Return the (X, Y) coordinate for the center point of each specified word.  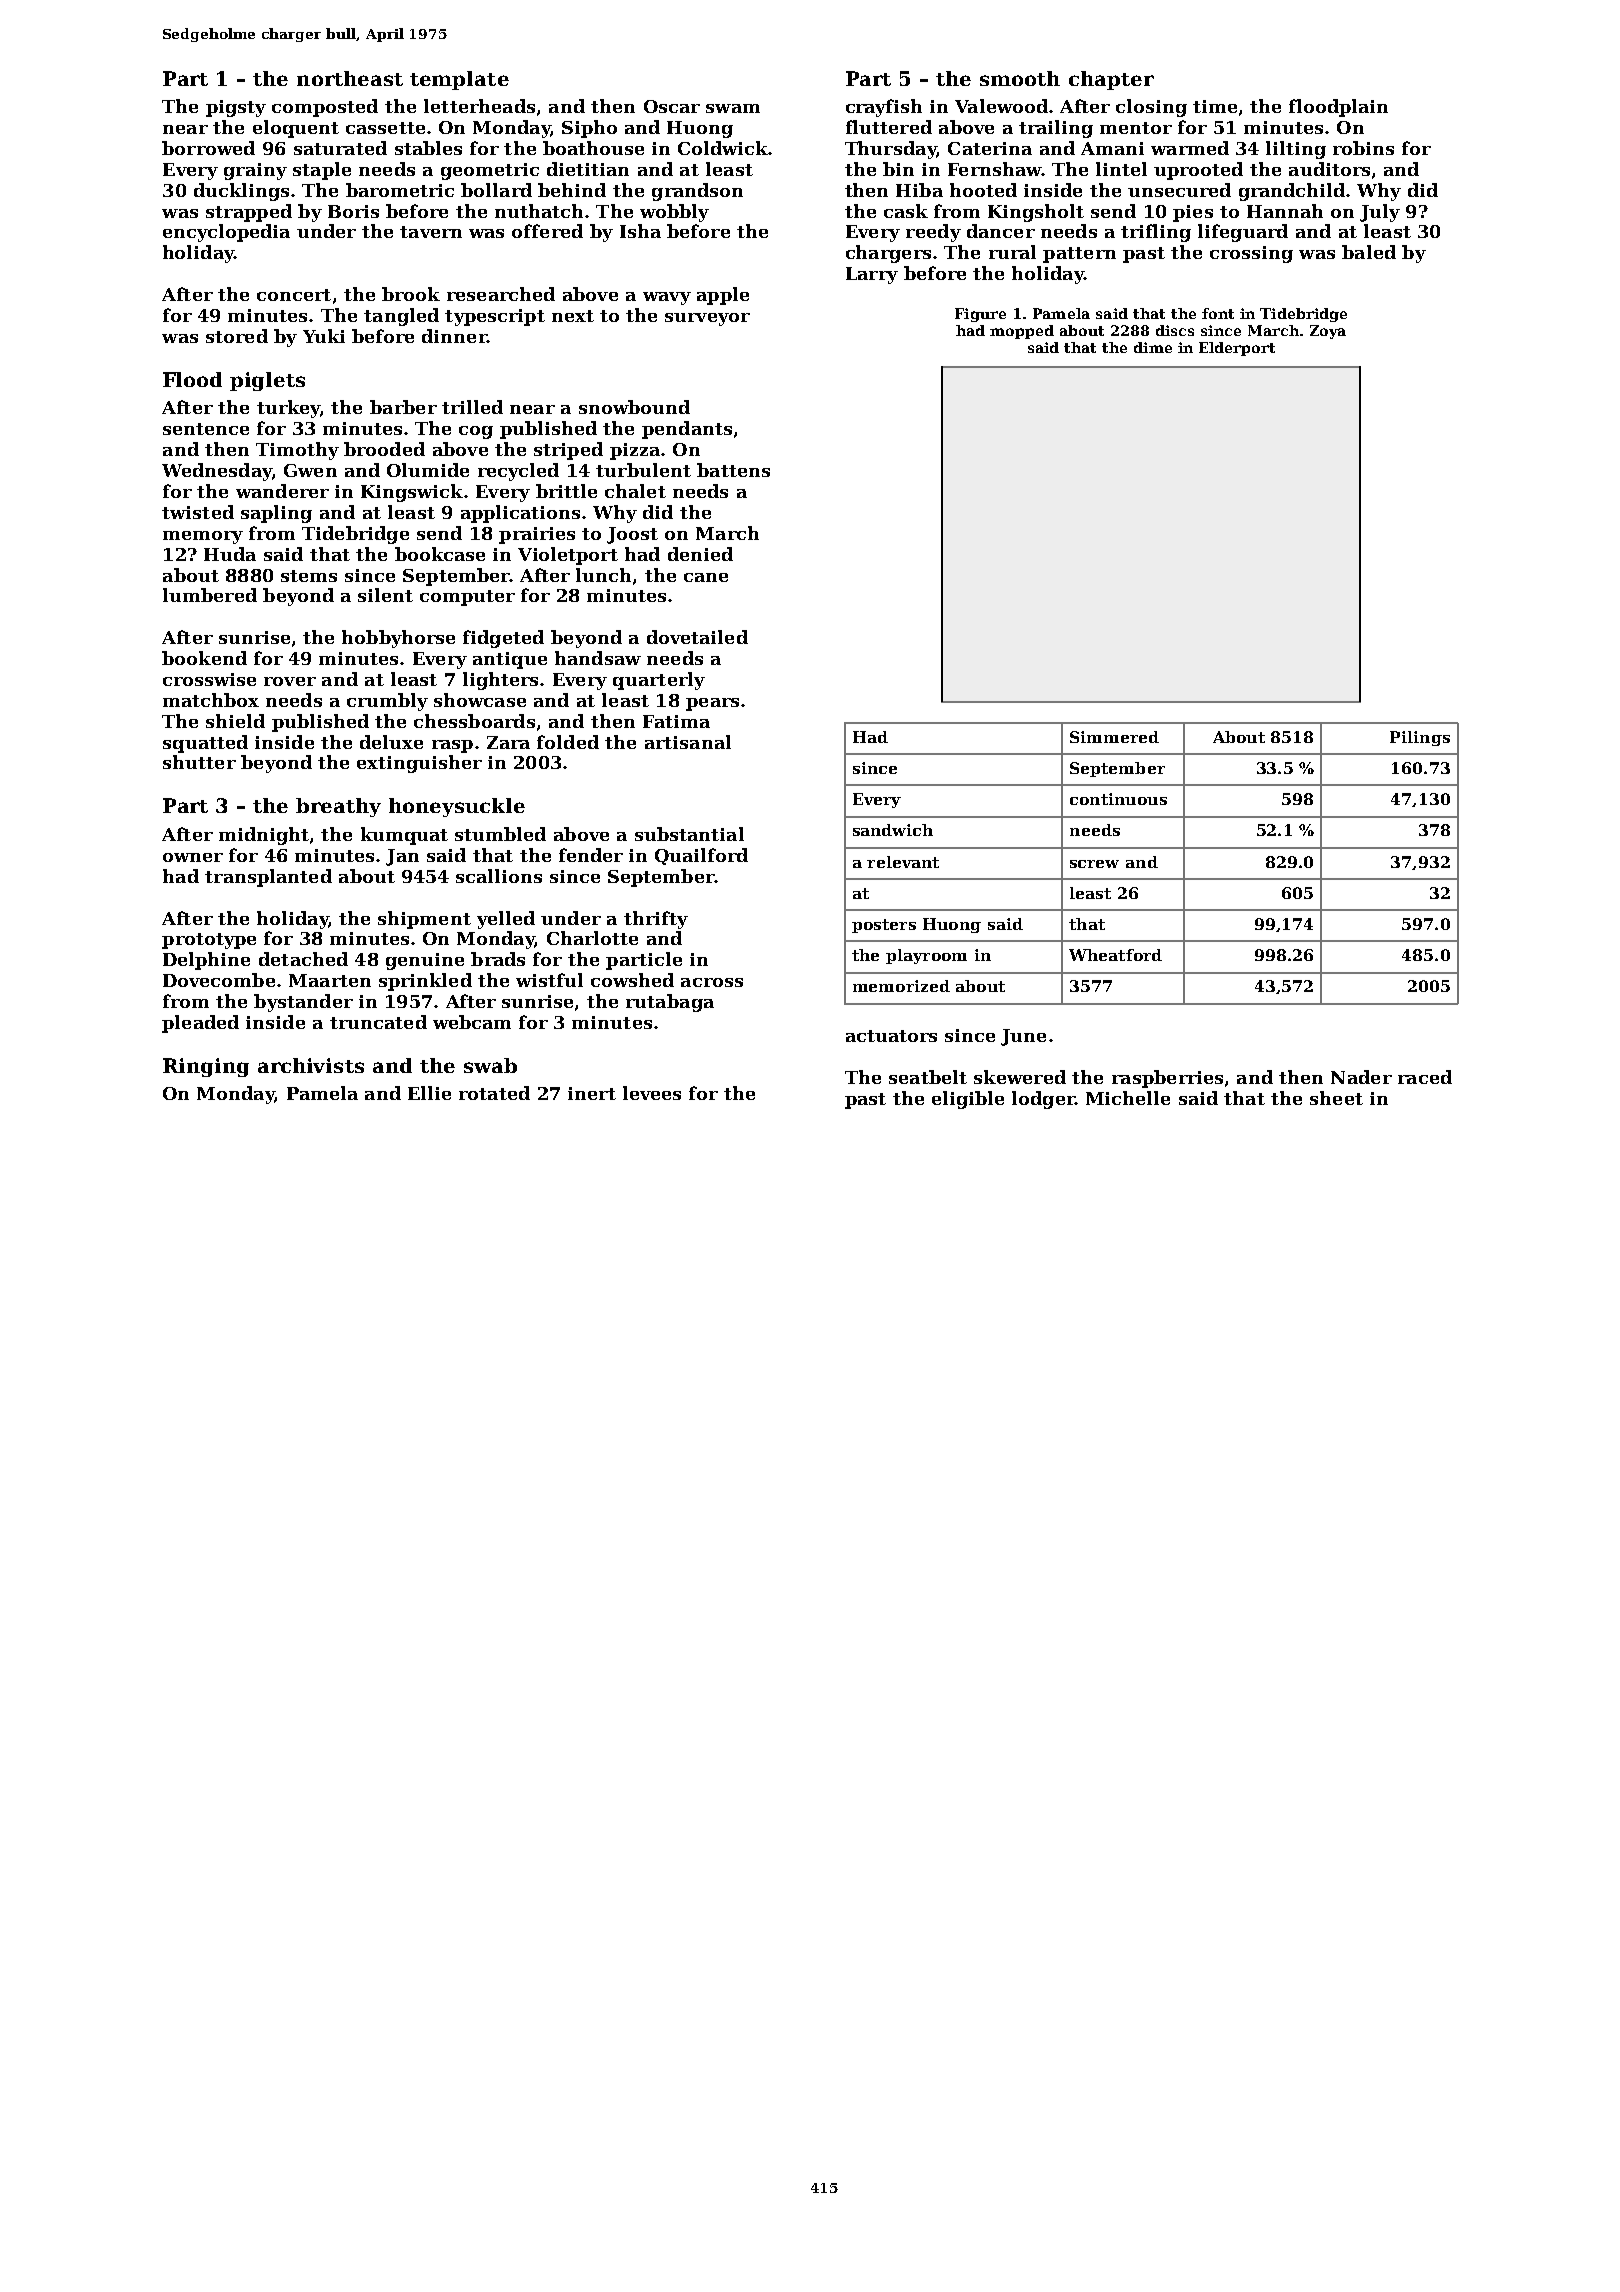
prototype (209, 941)
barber (403, 407)
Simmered (1114, 737)
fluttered (889, 127)
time (1215, 106)
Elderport (1237, 349)
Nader (1361, 1077)
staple (322, 171)
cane (706, 577)
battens (733, 470)
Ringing (206, 1067)
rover (290, 681)
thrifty (656, 920)
